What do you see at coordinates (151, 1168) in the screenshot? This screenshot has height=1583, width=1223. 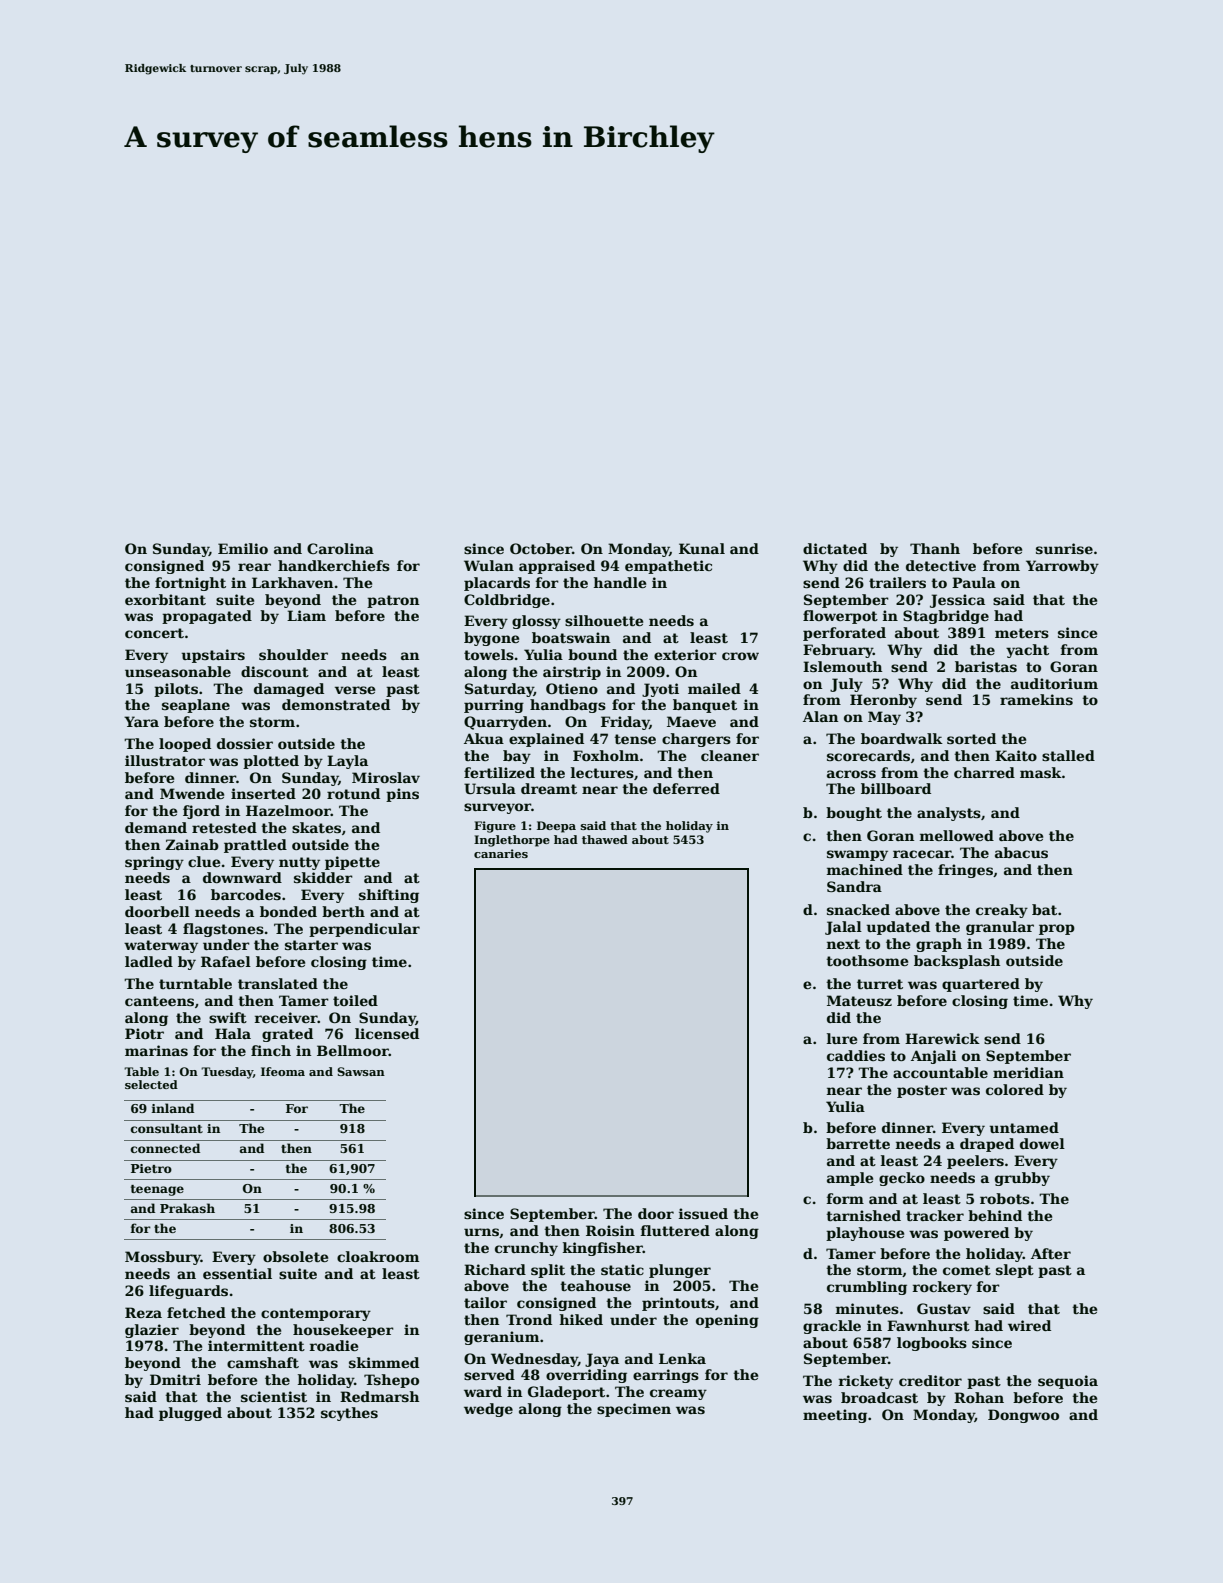 I see `Pietro` at bounding box center [151, 1168].
